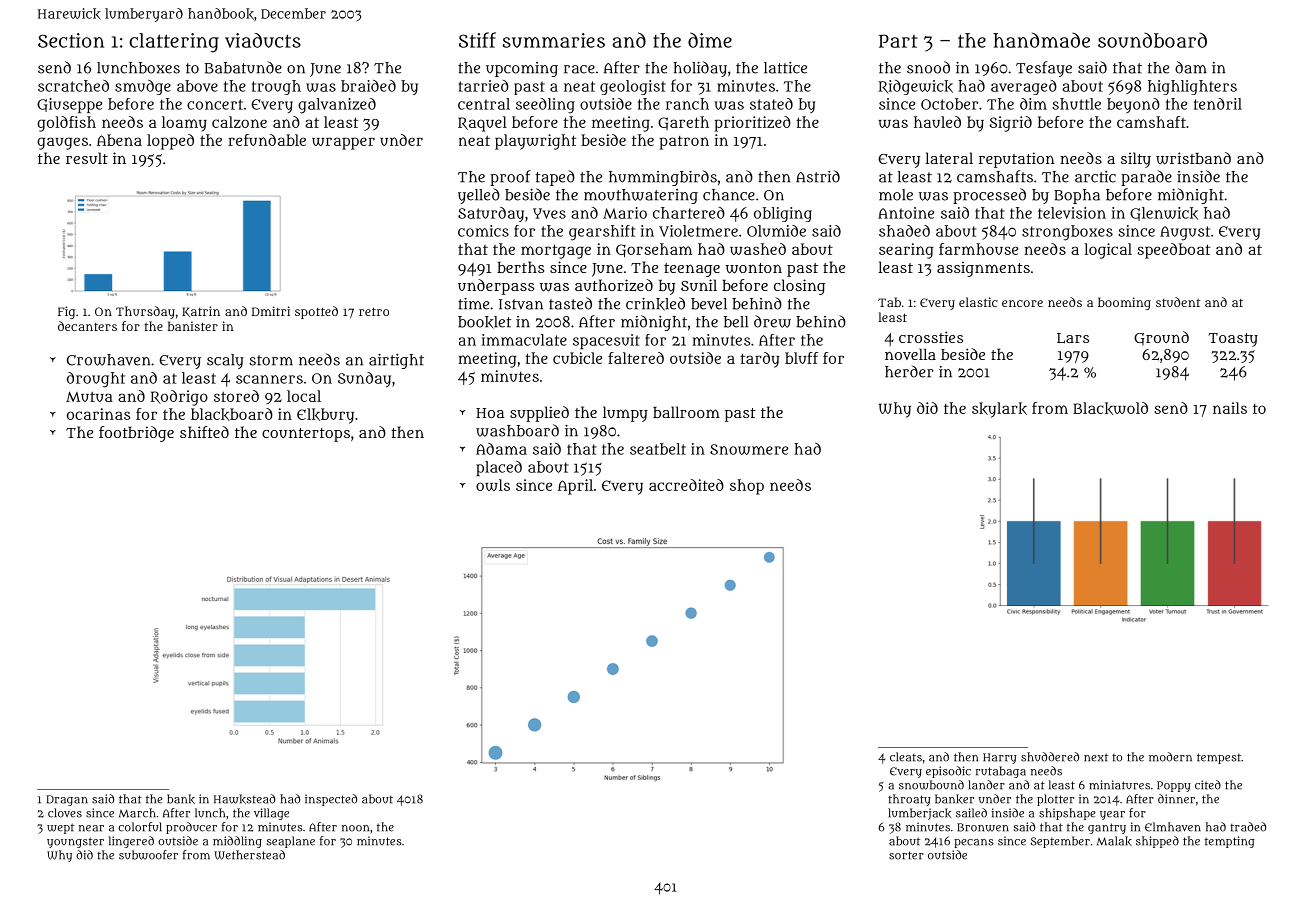  What do you see at coordinates (522, 69) in the document?
I see `upcoming` at bounding box center [522, 69].
